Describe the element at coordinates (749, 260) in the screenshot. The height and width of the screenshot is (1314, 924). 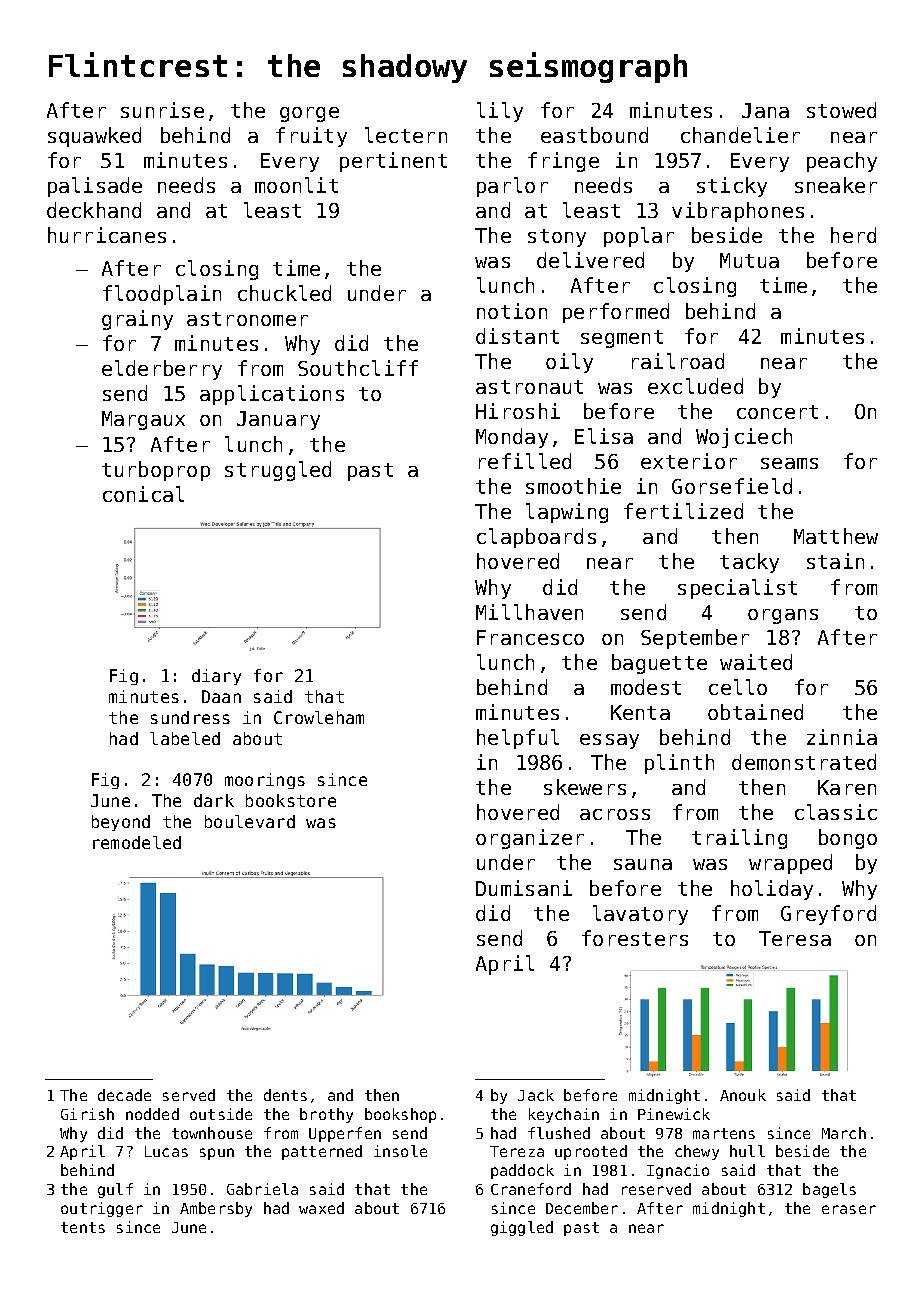
I see `Mutua` at that location.
